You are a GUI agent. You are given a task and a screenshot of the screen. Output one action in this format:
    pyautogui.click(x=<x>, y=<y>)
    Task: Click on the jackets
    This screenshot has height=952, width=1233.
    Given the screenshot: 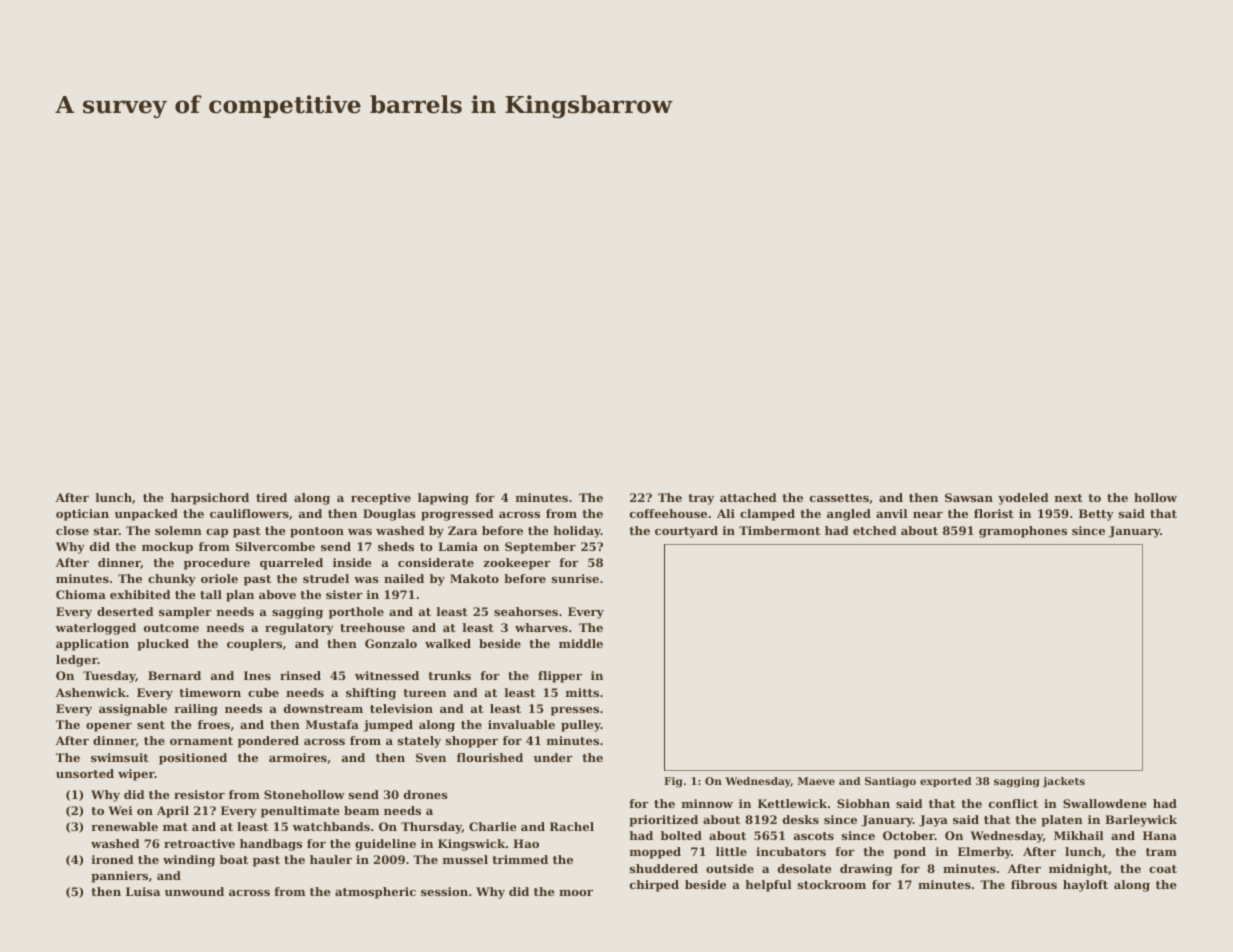 What is the action you would take?
    pyautogui.click(x=1063, y=782)
